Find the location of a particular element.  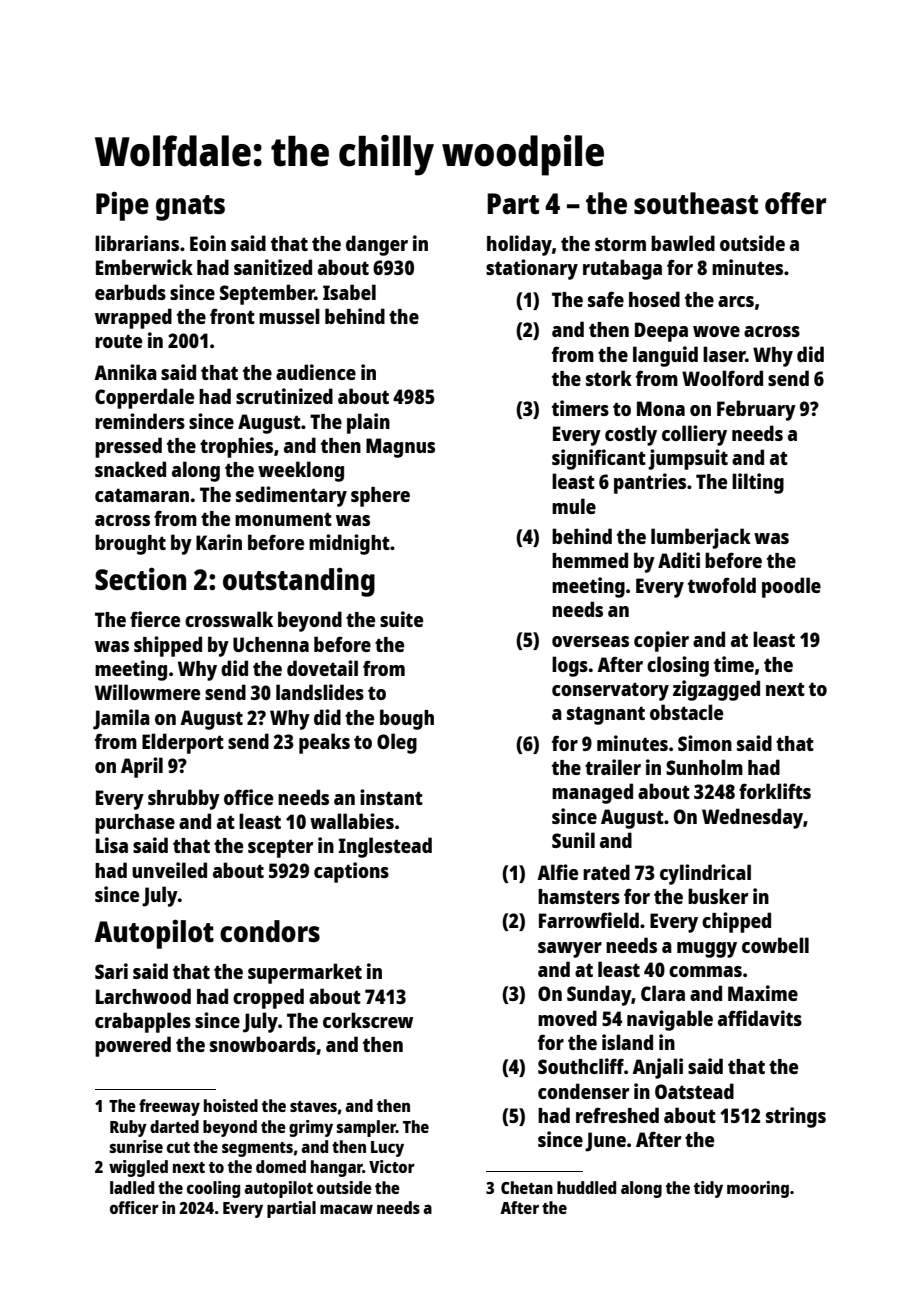

mooring is located at coordinates (758, 1189).
